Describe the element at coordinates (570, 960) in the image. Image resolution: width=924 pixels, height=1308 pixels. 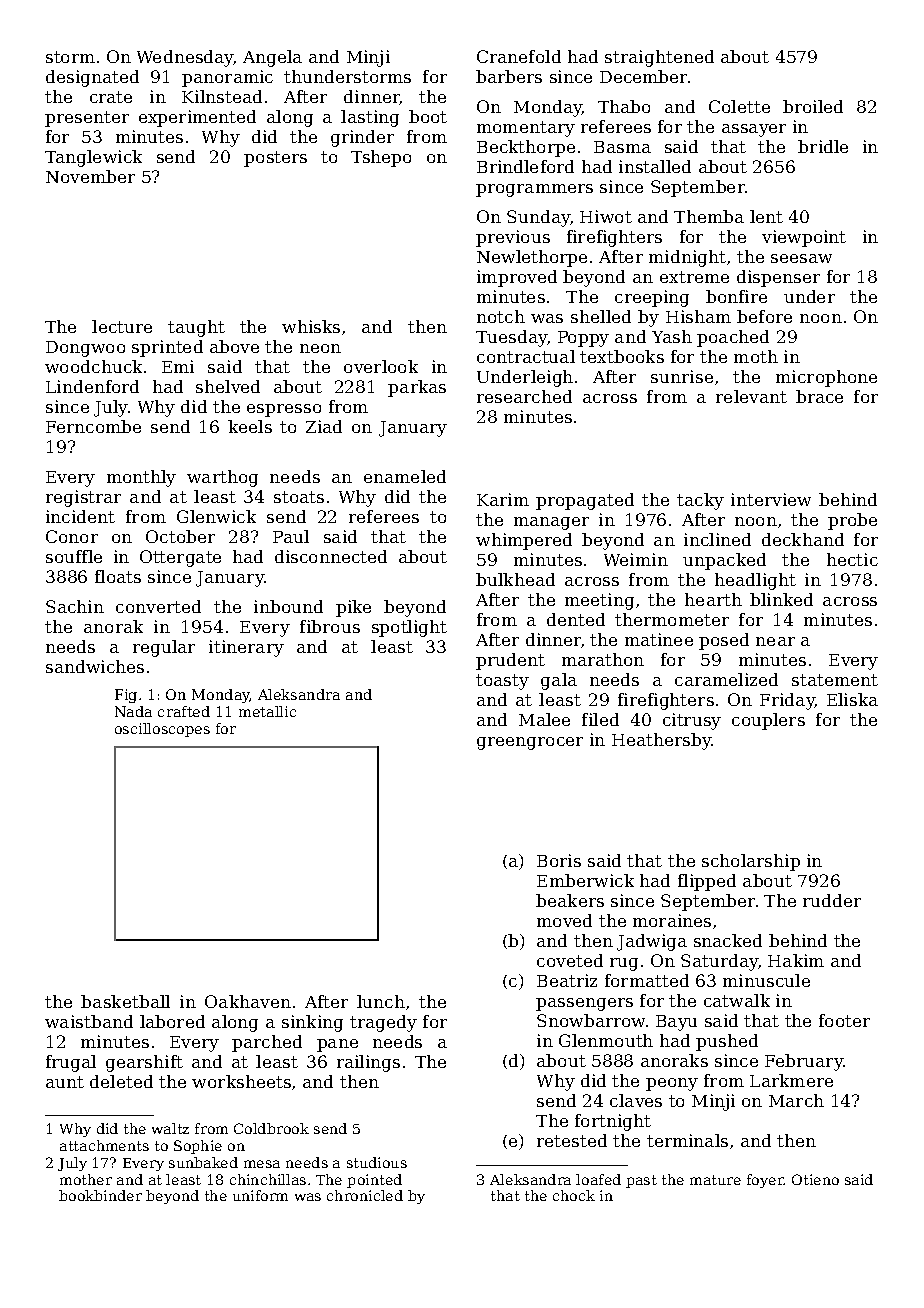
I see `coveted` at that location.
